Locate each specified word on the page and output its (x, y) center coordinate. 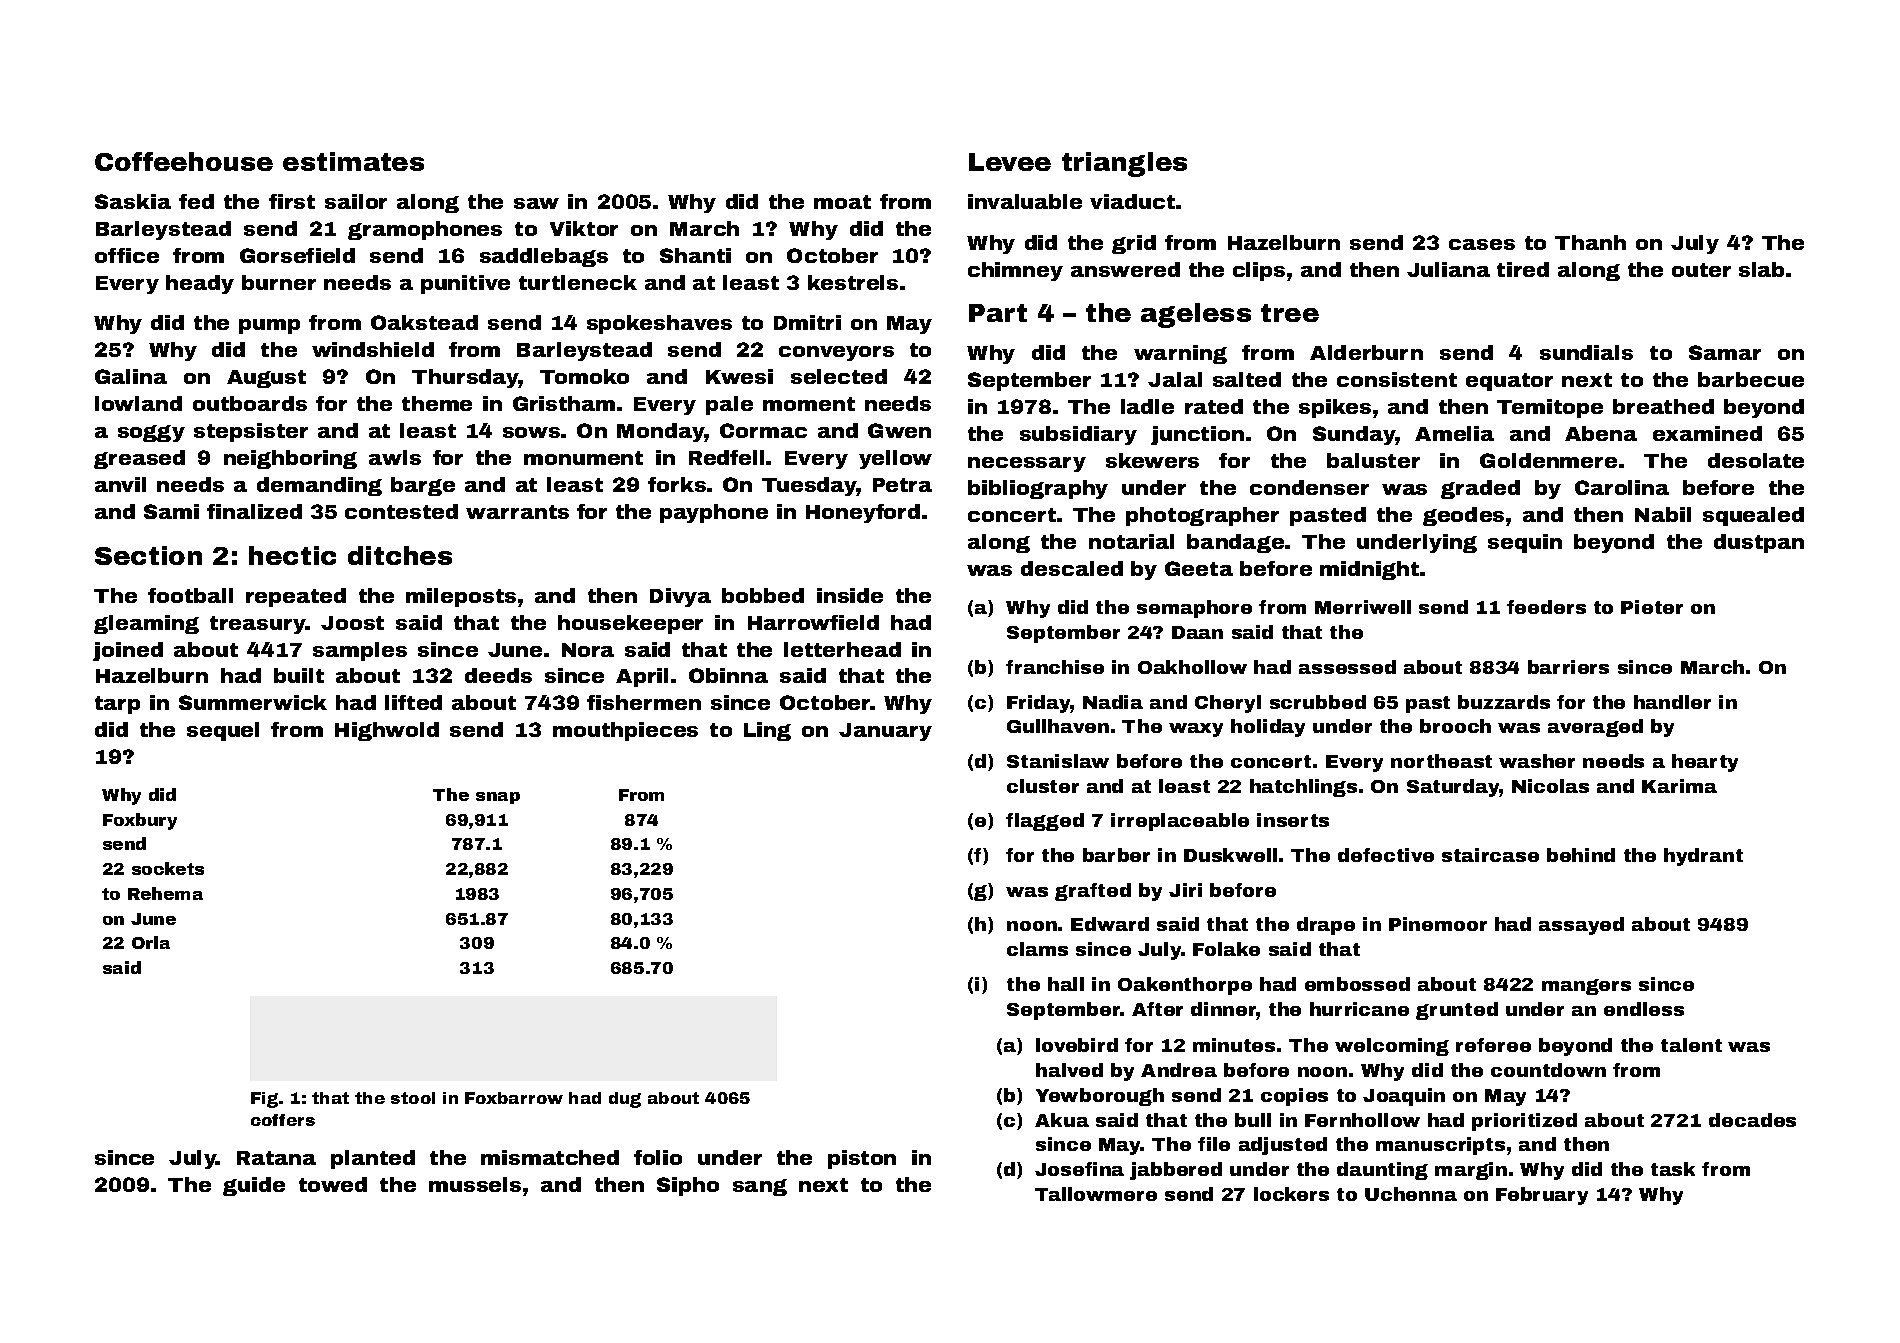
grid (1134, 244)
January (885, 732)
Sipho (688, 1186)
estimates (353, 161)
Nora (588, 650)
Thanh (1590, 242)
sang (760, 1187)
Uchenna (1411, 1194)
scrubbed (1318, 702)
